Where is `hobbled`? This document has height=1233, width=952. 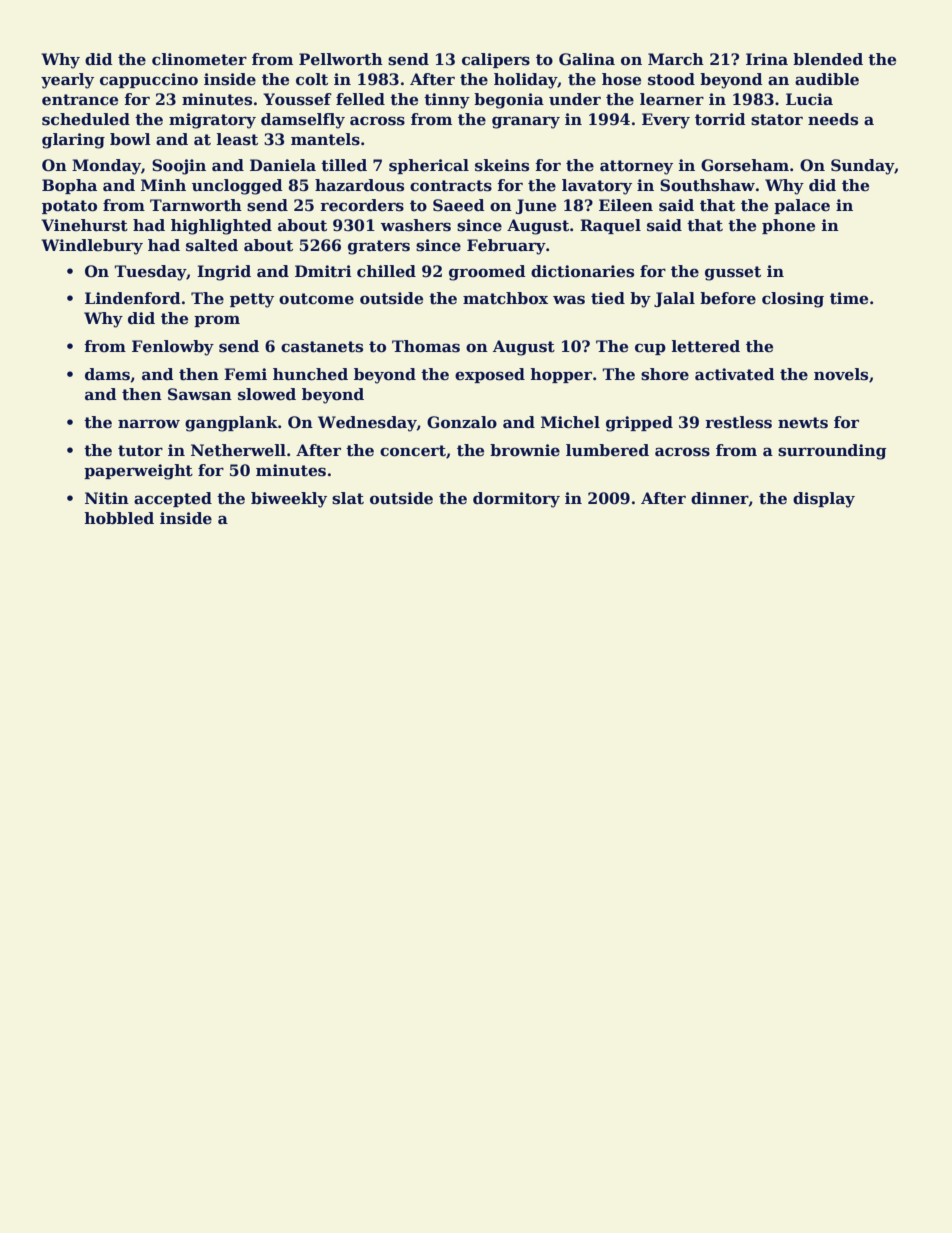
hobbled is located at coordinates (119, 518).
